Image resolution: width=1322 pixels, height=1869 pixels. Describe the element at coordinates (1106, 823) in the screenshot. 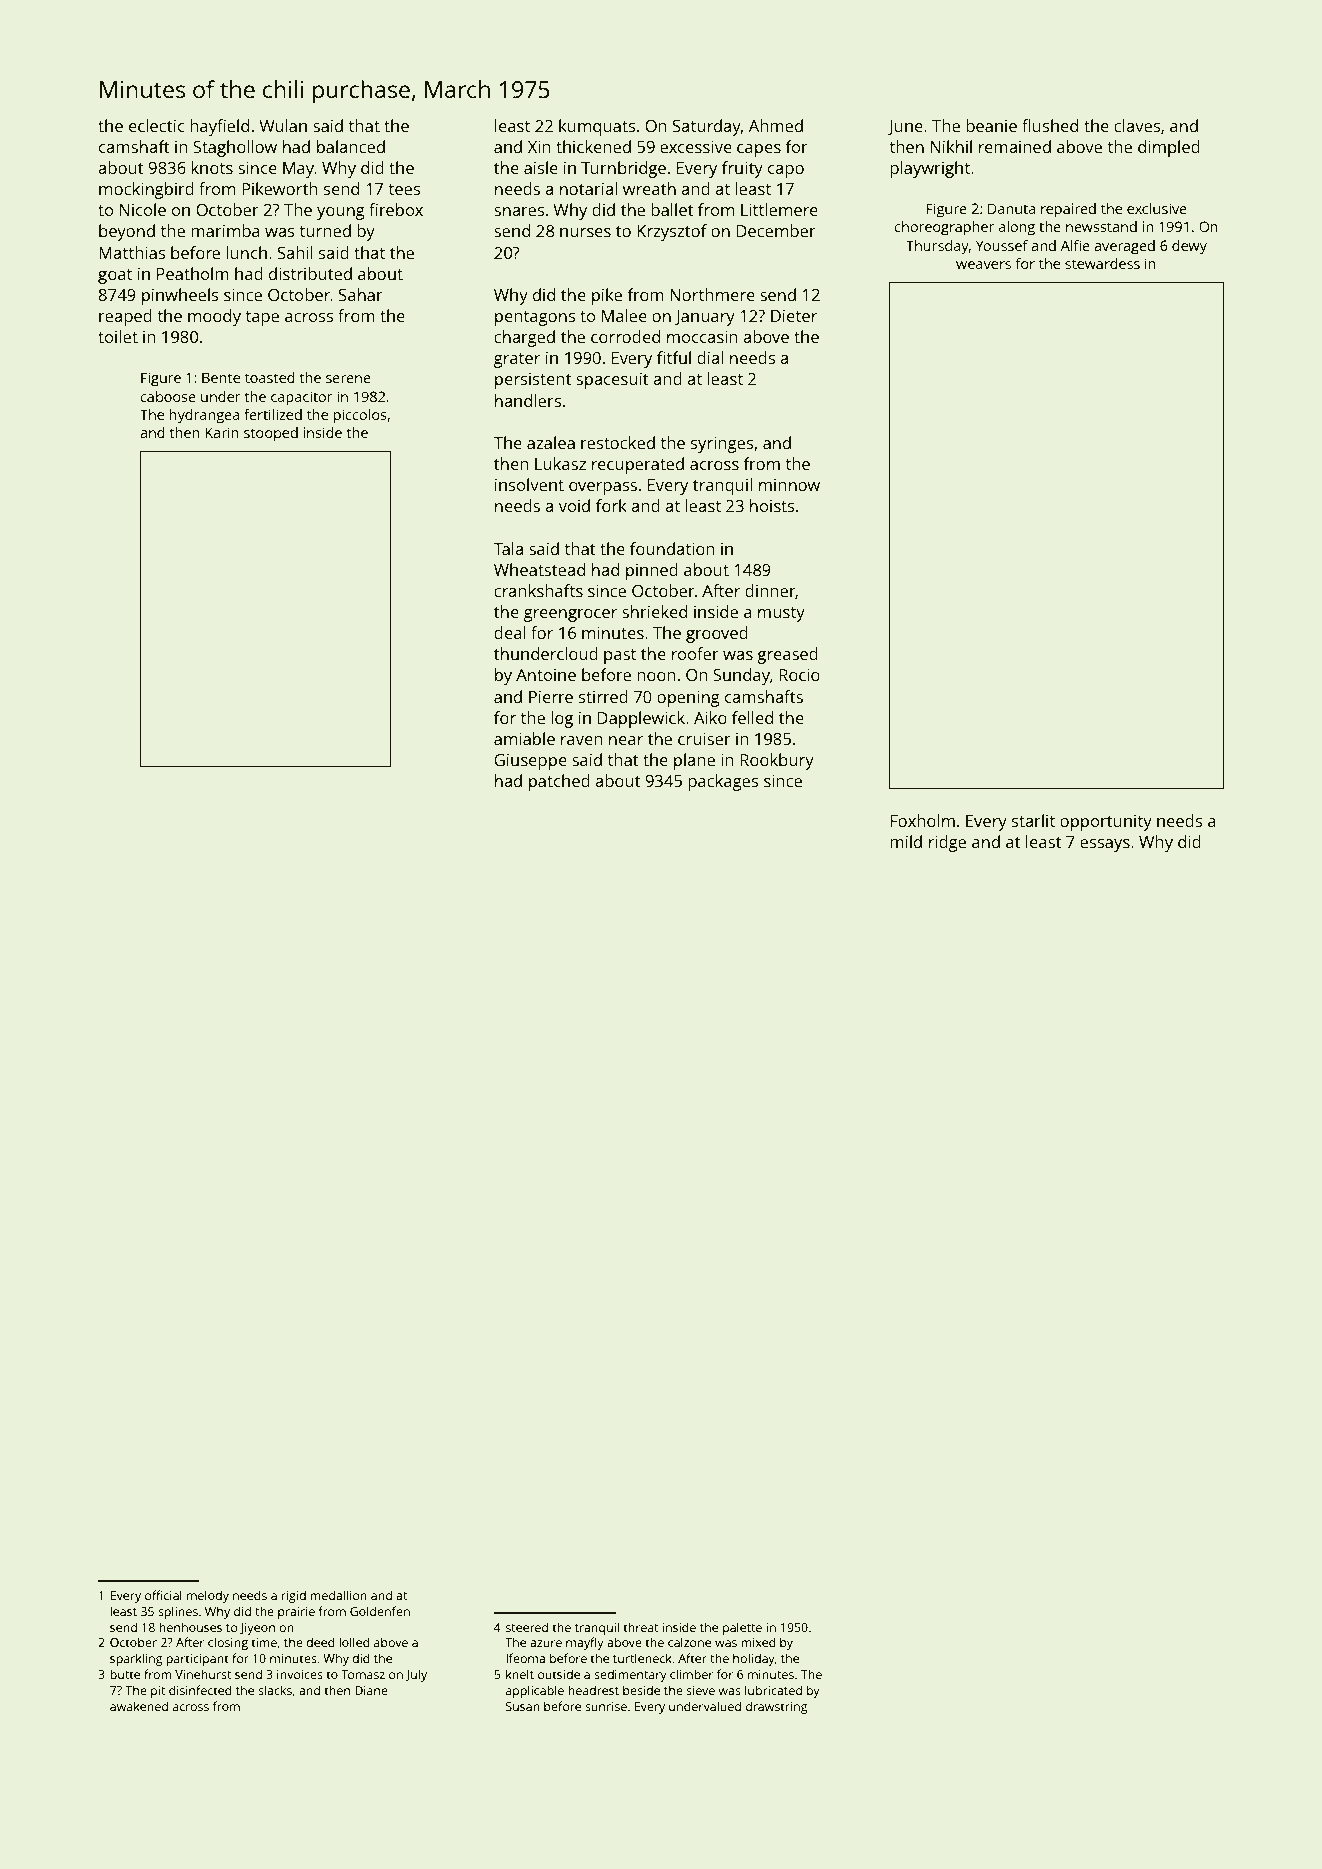

I see `opportunity` at that location.
